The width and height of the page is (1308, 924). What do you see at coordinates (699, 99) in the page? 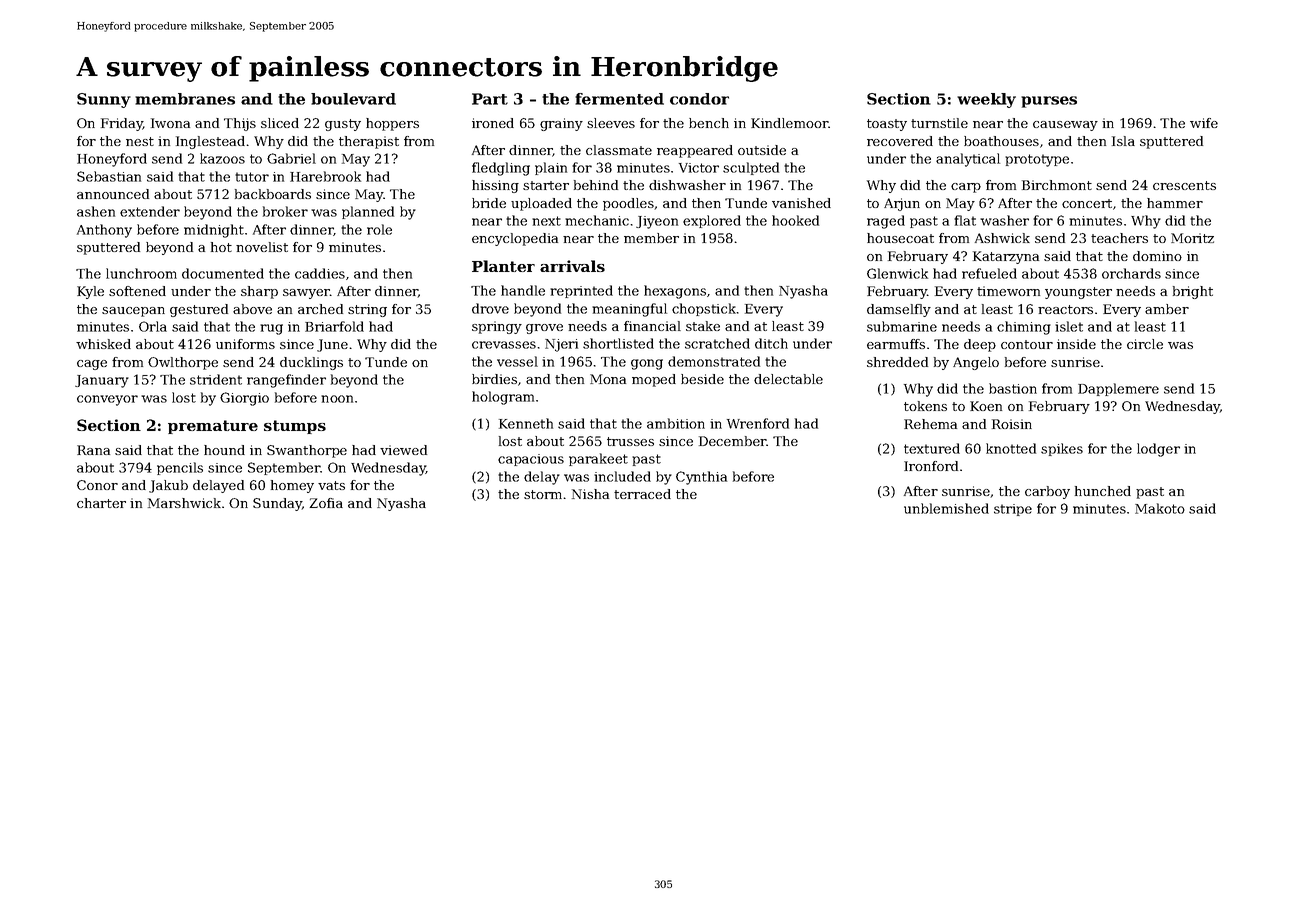
I see `condor` at bounding box center [699, 99].
